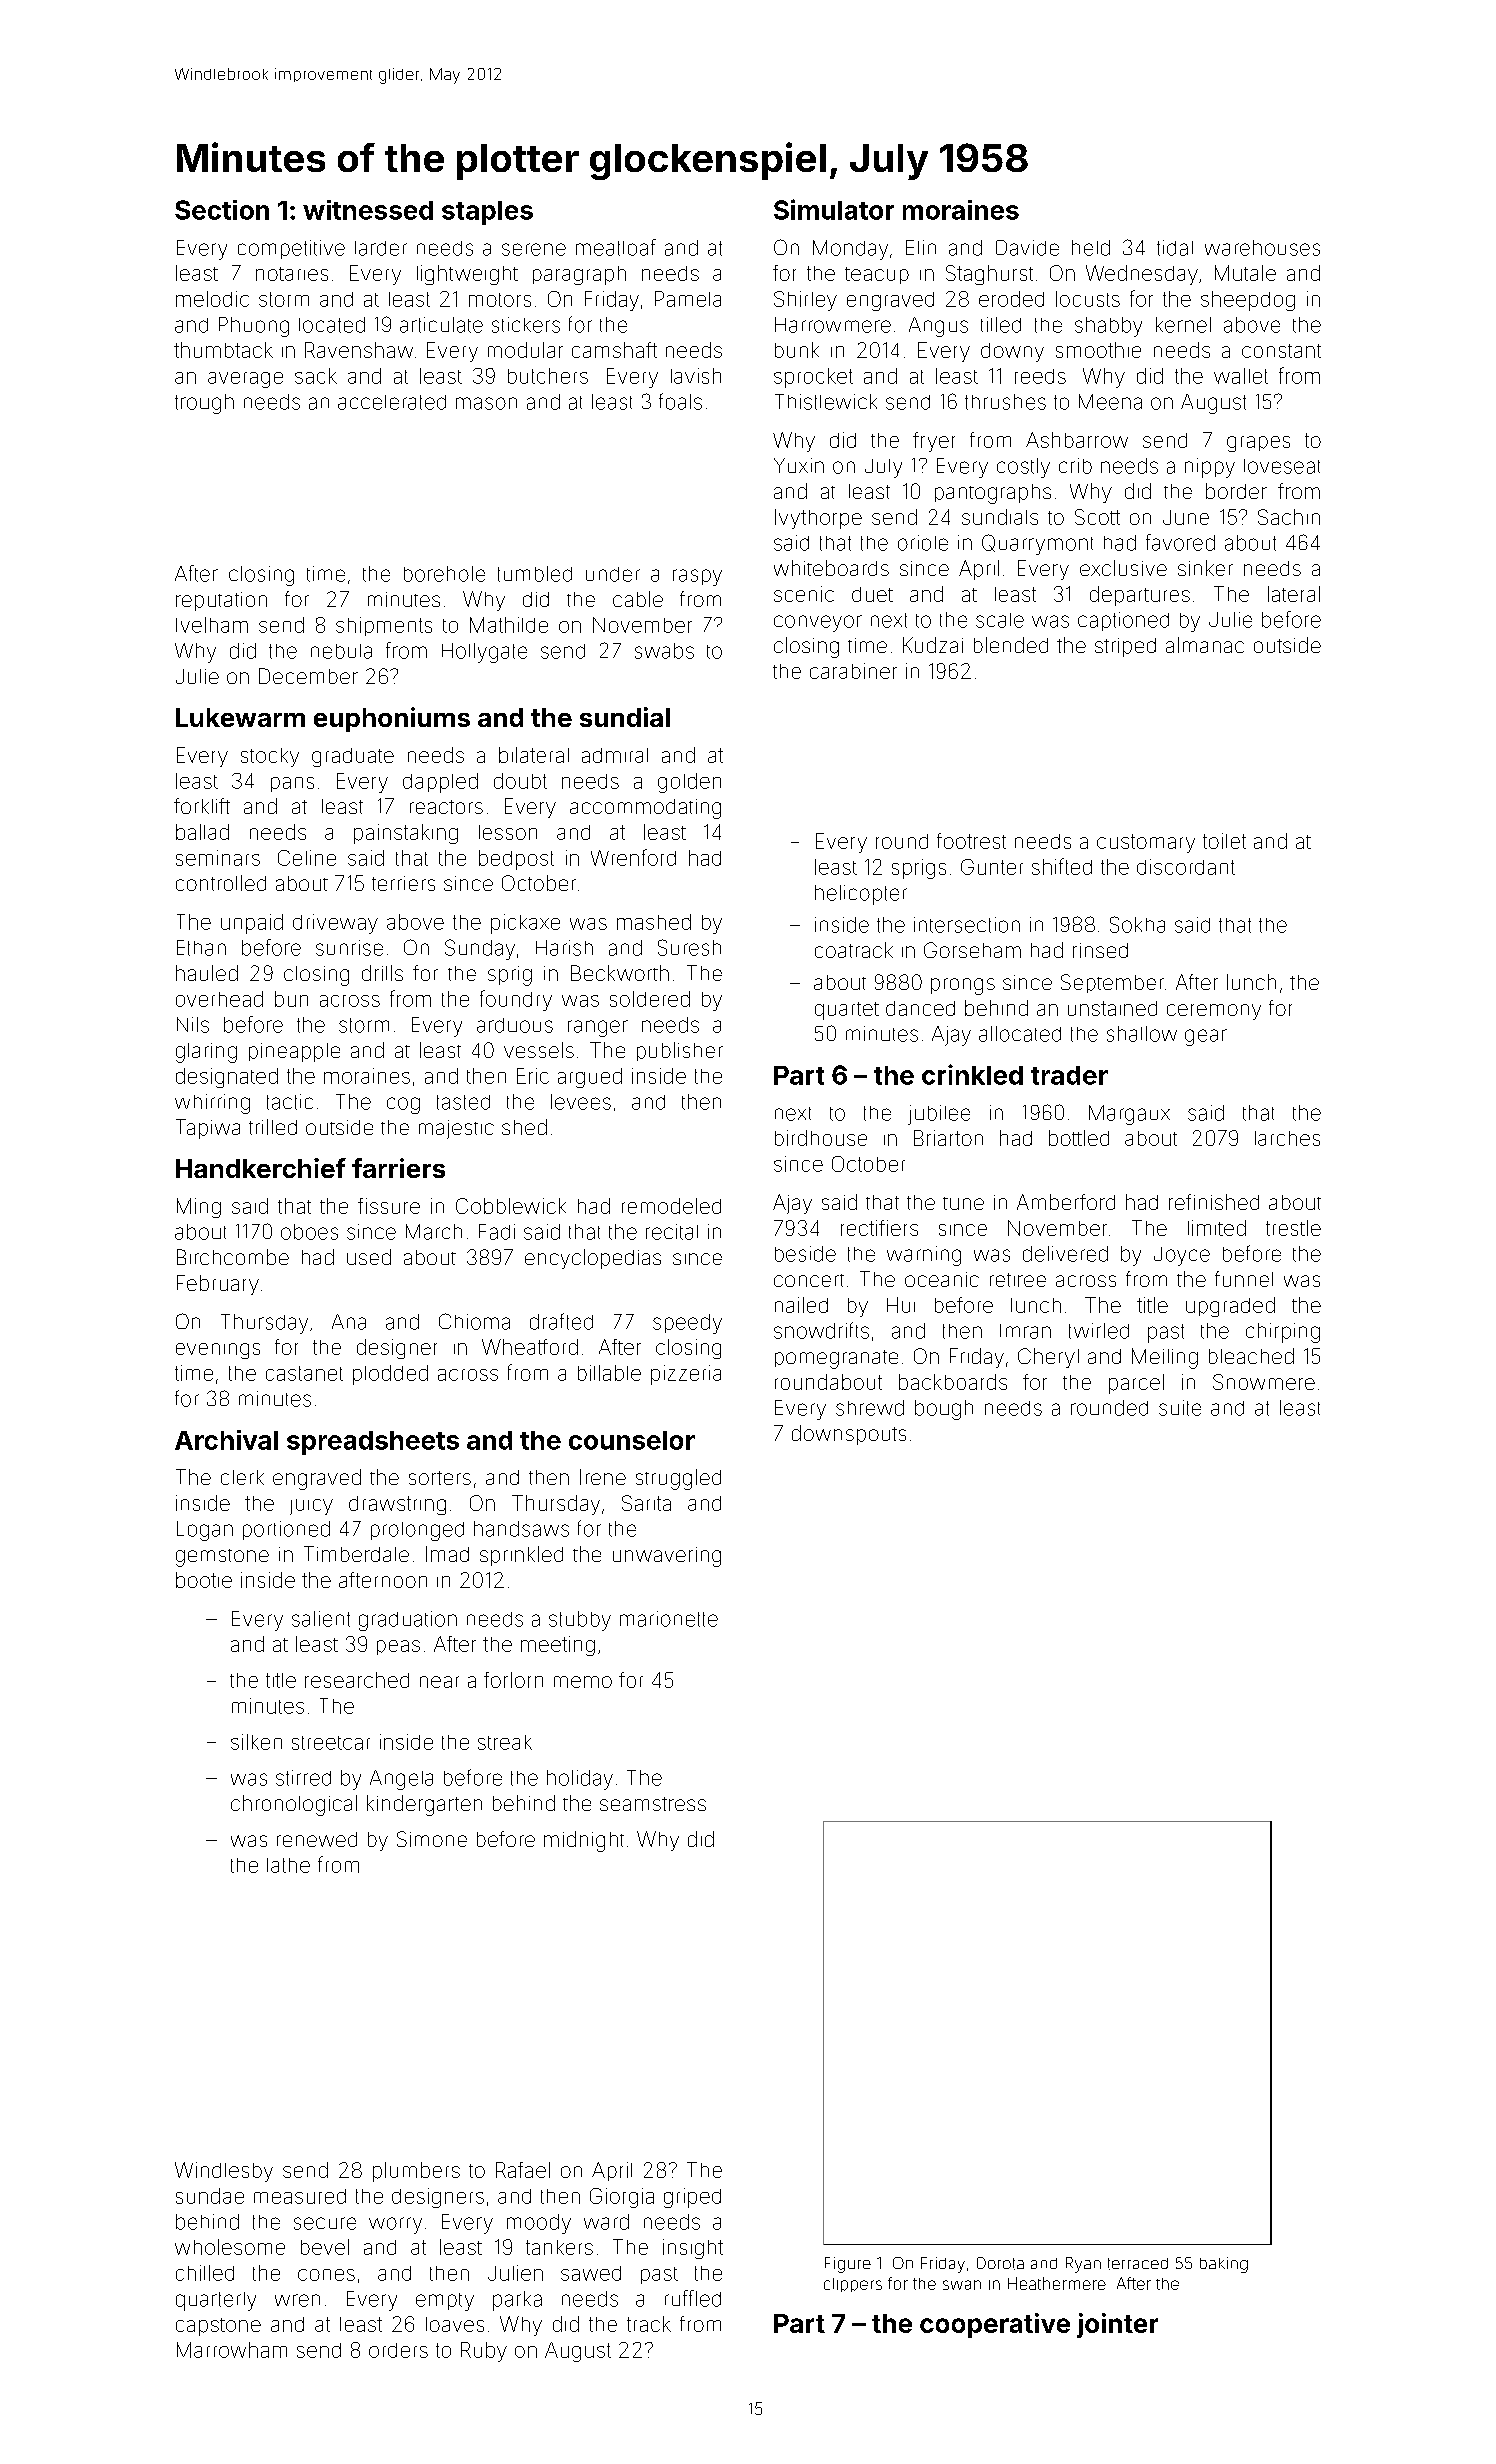 Image resolution: width=1496 pixels, height=2464 pixels. I want to click on Chioma, so click(474, 1321).
